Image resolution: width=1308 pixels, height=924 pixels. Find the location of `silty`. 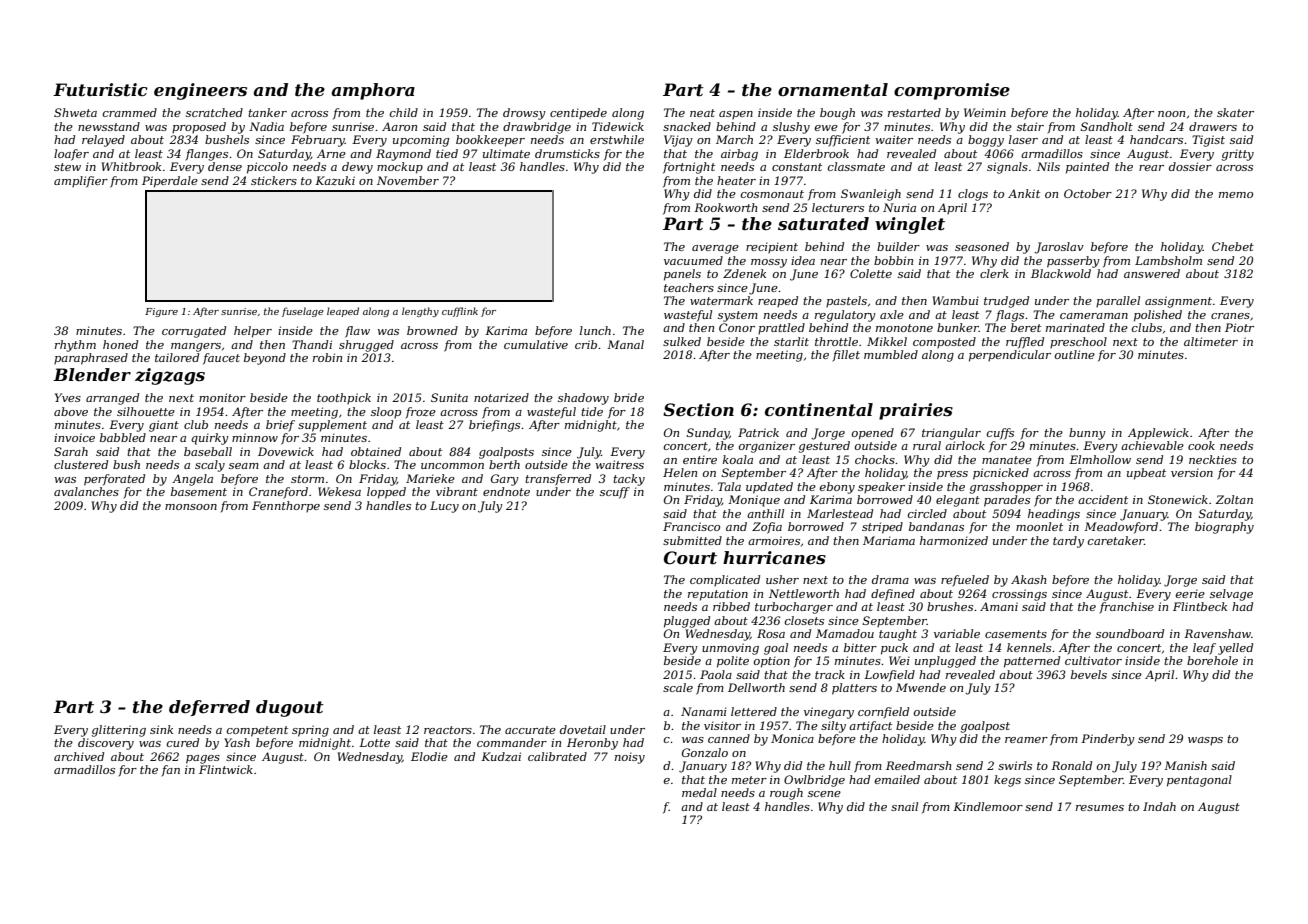

silty is located at coordinates (833, 727).
